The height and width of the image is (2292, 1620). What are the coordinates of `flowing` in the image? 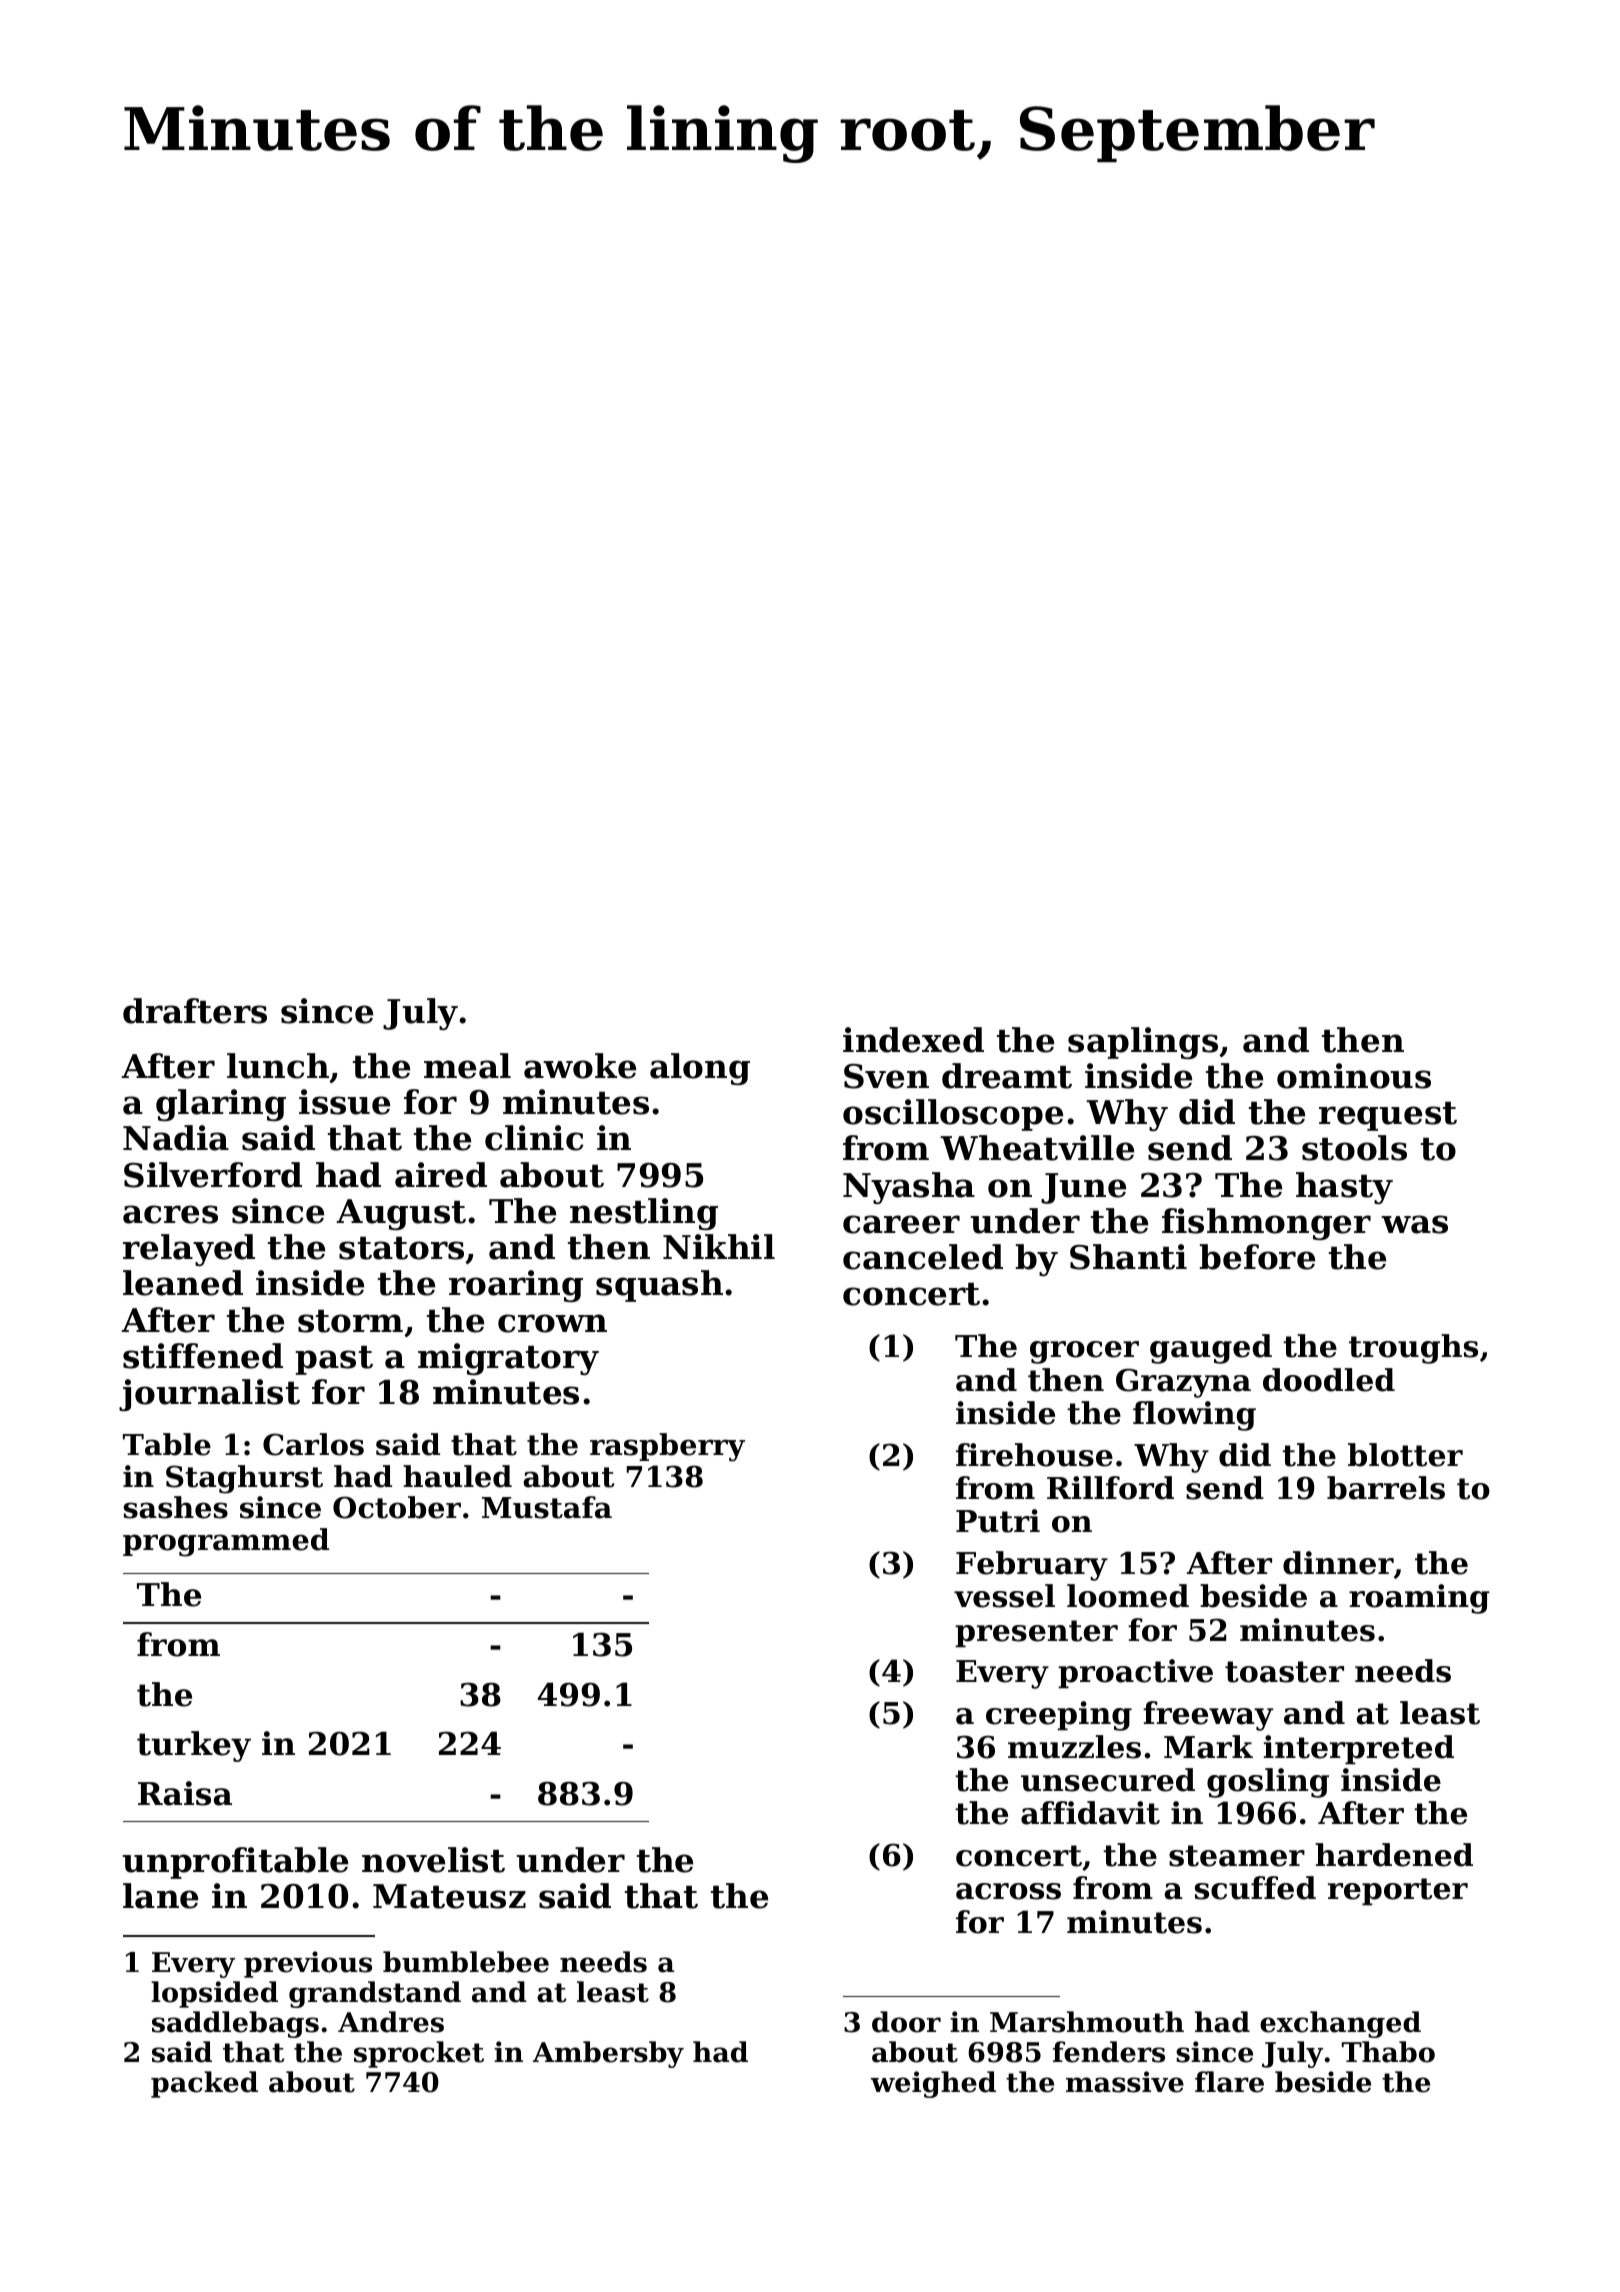 It's located at (1194, 1416).
